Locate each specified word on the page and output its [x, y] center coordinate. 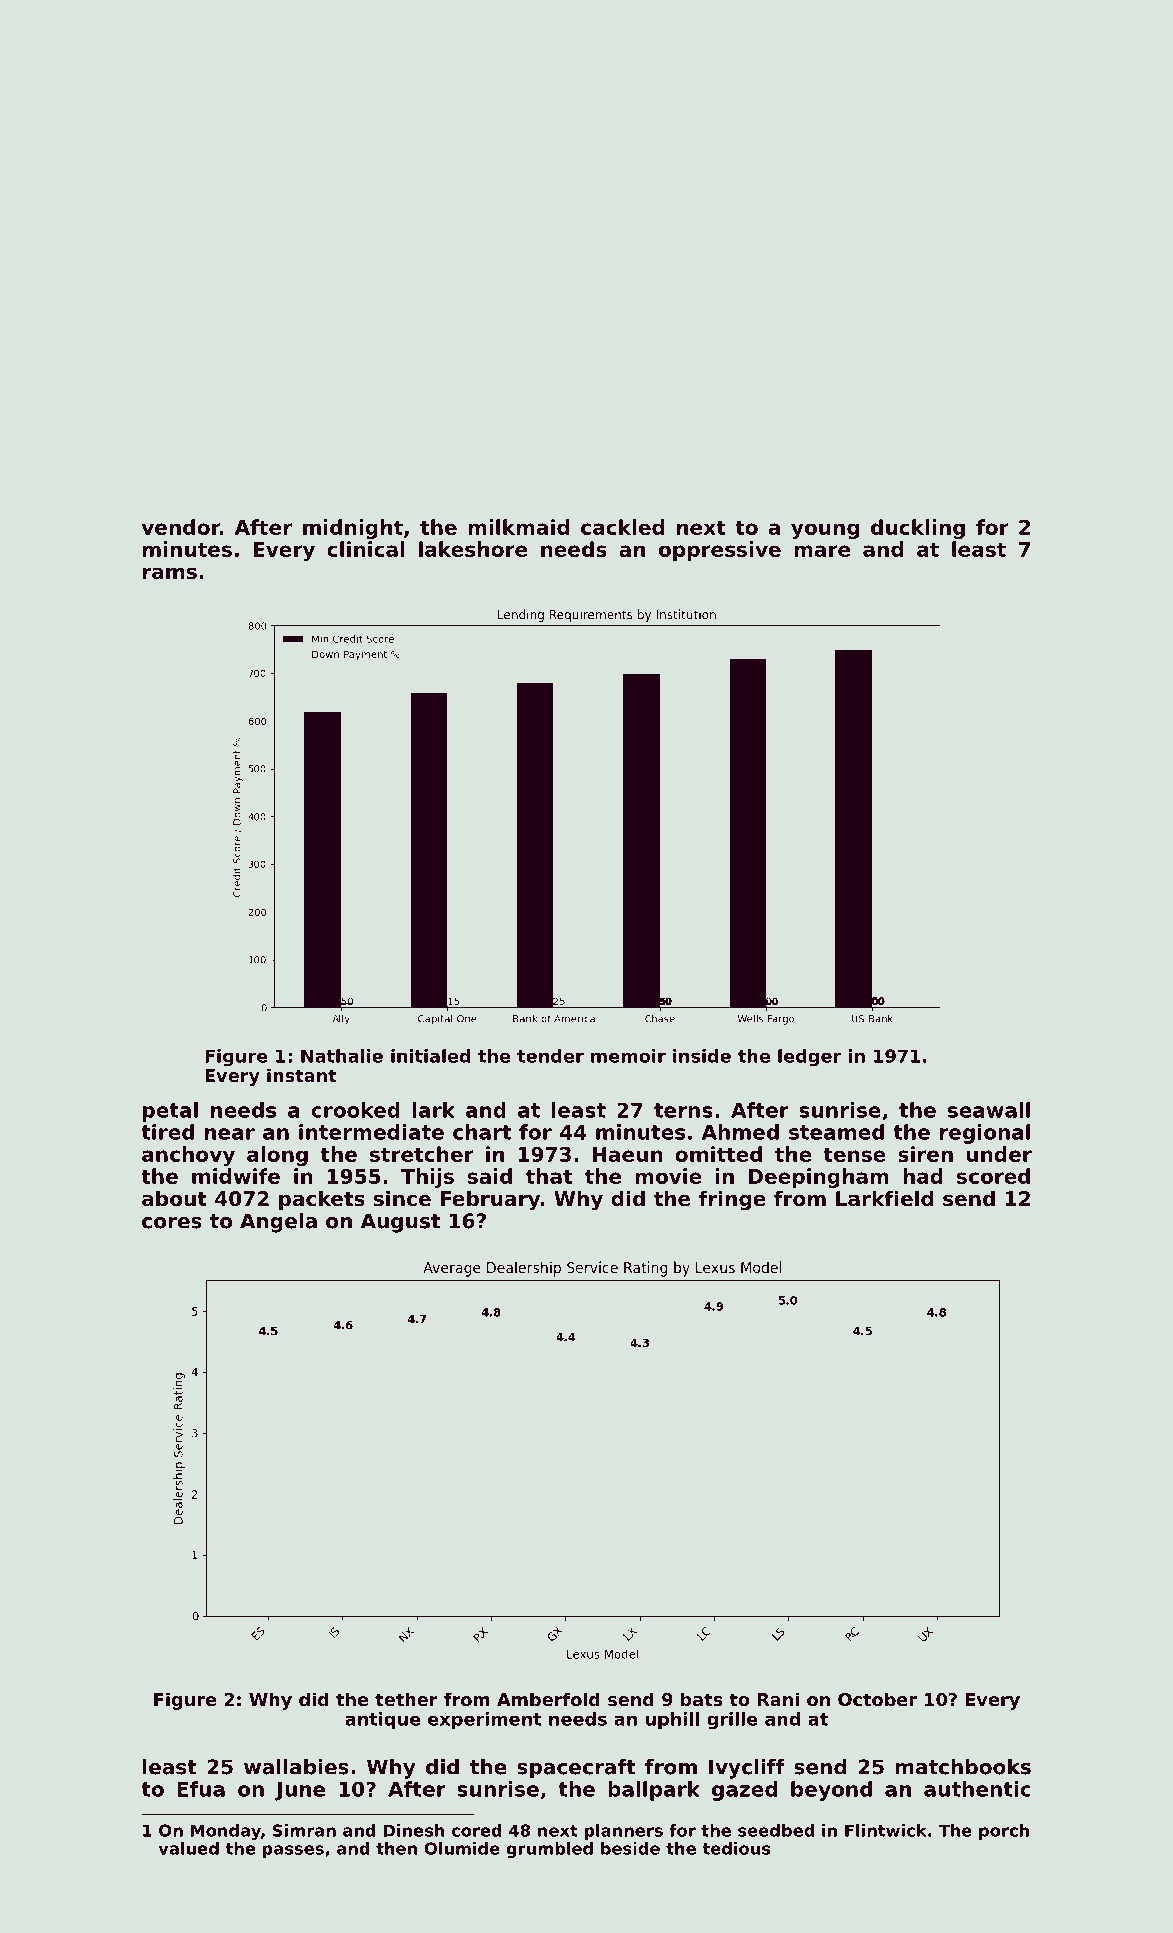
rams [170, 573]
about [174, 1198]
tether [406, 1699]
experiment [485, 1720]
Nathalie [342, 1056]
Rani [778, 1699]
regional [985, 1134]
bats [702, 1699]
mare [822, 551]
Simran [304, 1830]
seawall [989, 1110]
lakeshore [473, 549]
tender [550, 1056]
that [549, 1176]
